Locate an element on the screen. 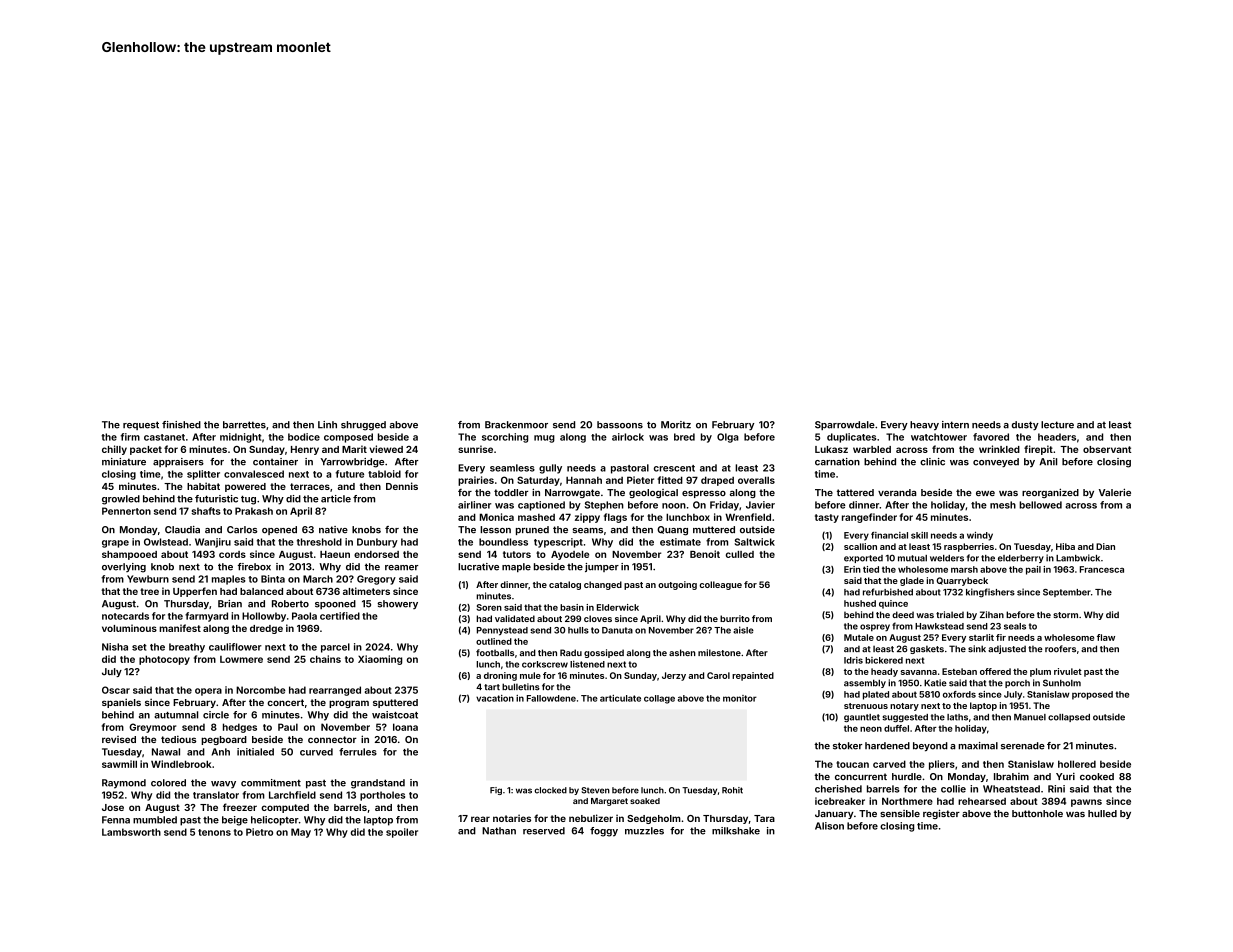  Claudia is located at coordinates (182, 530).
